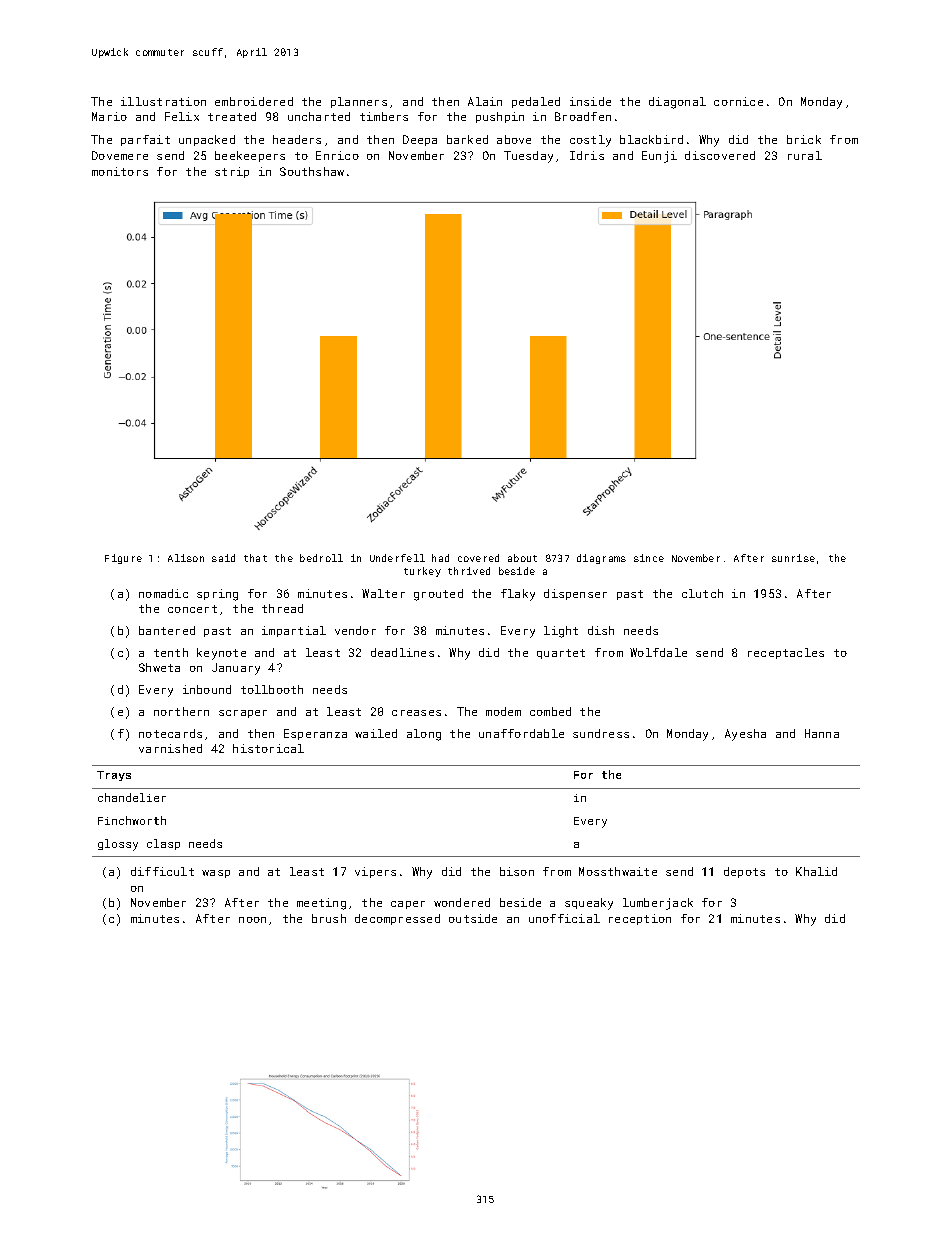 The image size is (952, 1233). I want to click on Trays, so click(114, 776).
